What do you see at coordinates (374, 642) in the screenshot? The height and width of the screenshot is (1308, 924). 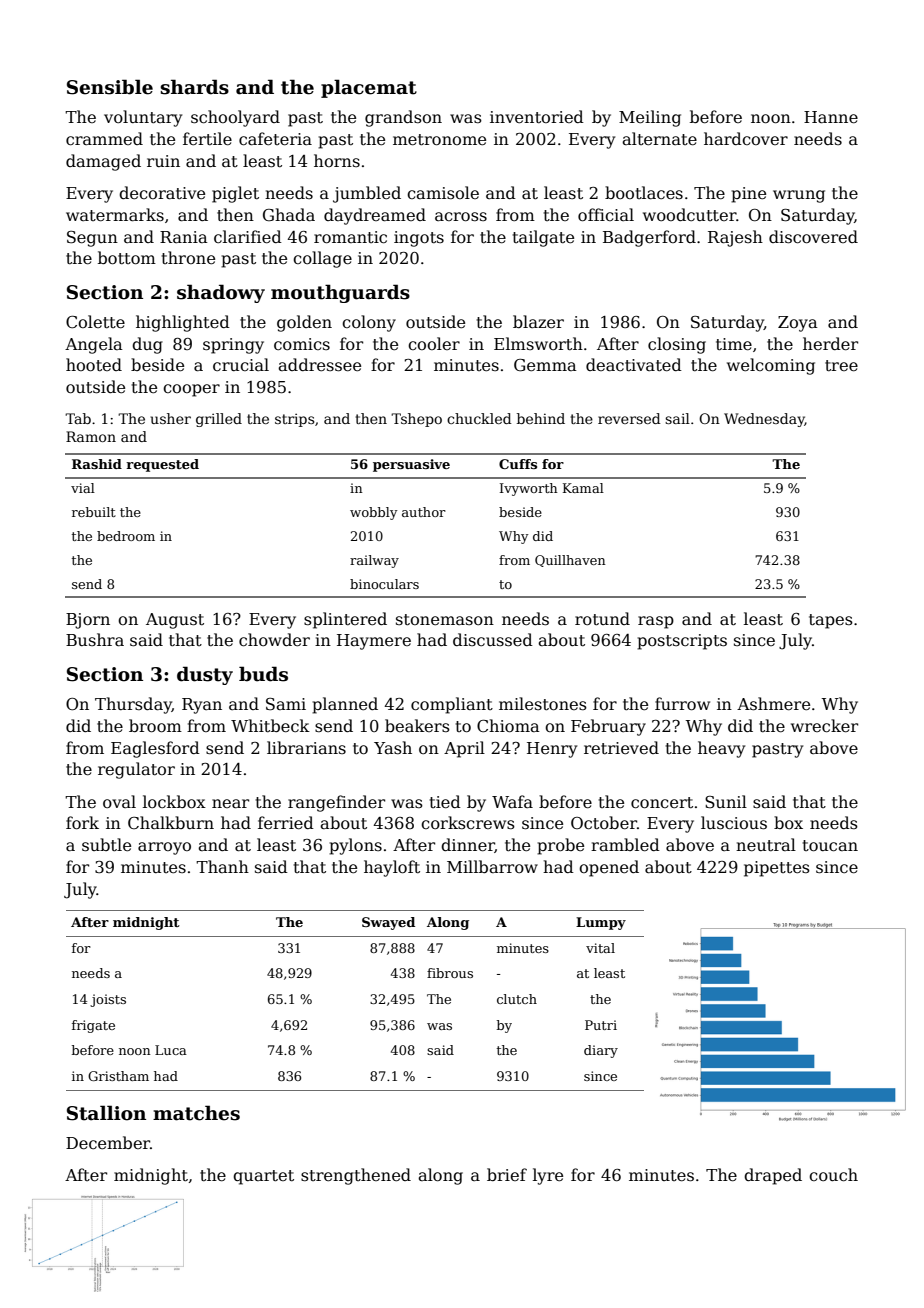 I see `Haymere` at bounding box center [374, 642].
